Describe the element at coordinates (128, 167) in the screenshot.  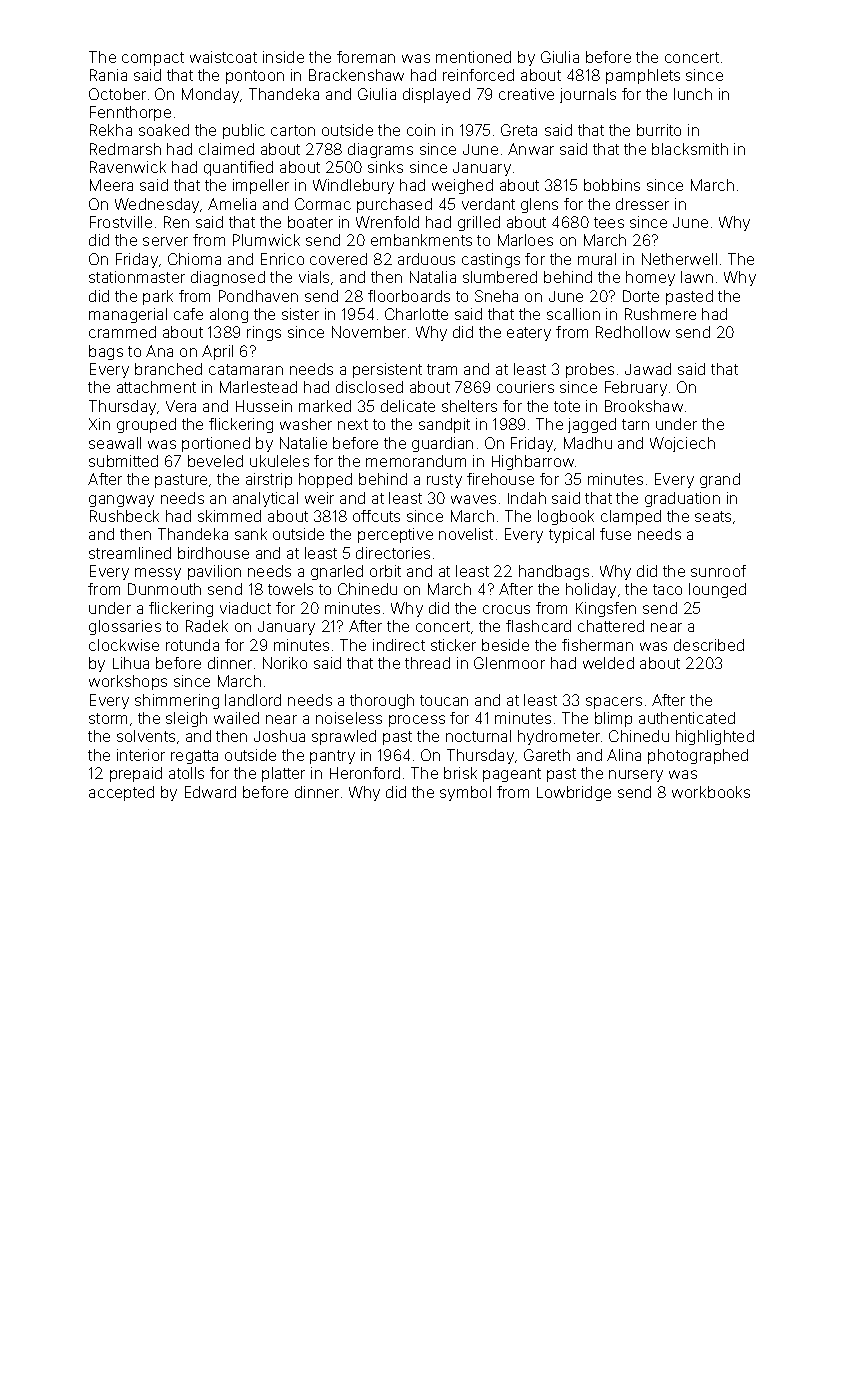
I see `Ravenwick` at that location.
